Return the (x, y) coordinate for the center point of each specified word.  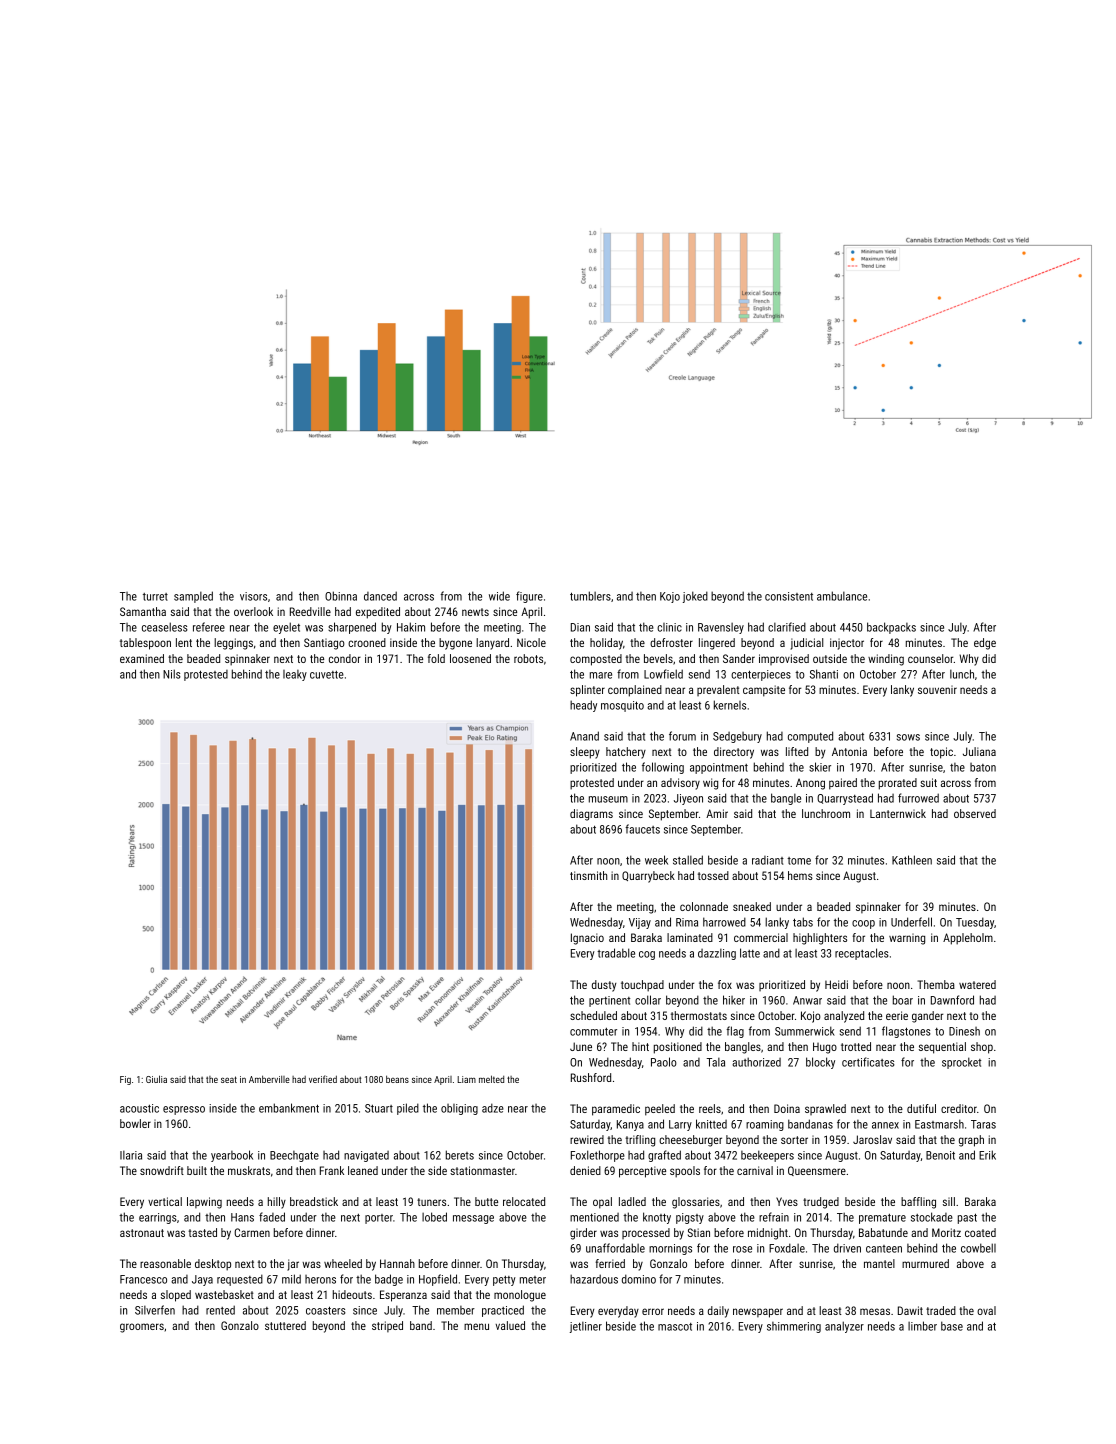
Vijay (640, 923)
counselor (930, 658)
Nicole (531, 642)
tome (799, 861)
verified (323, 1079)
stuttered (285, 1325)
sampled (193, 597)
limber (922, 1326)
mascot (675, 1327)
